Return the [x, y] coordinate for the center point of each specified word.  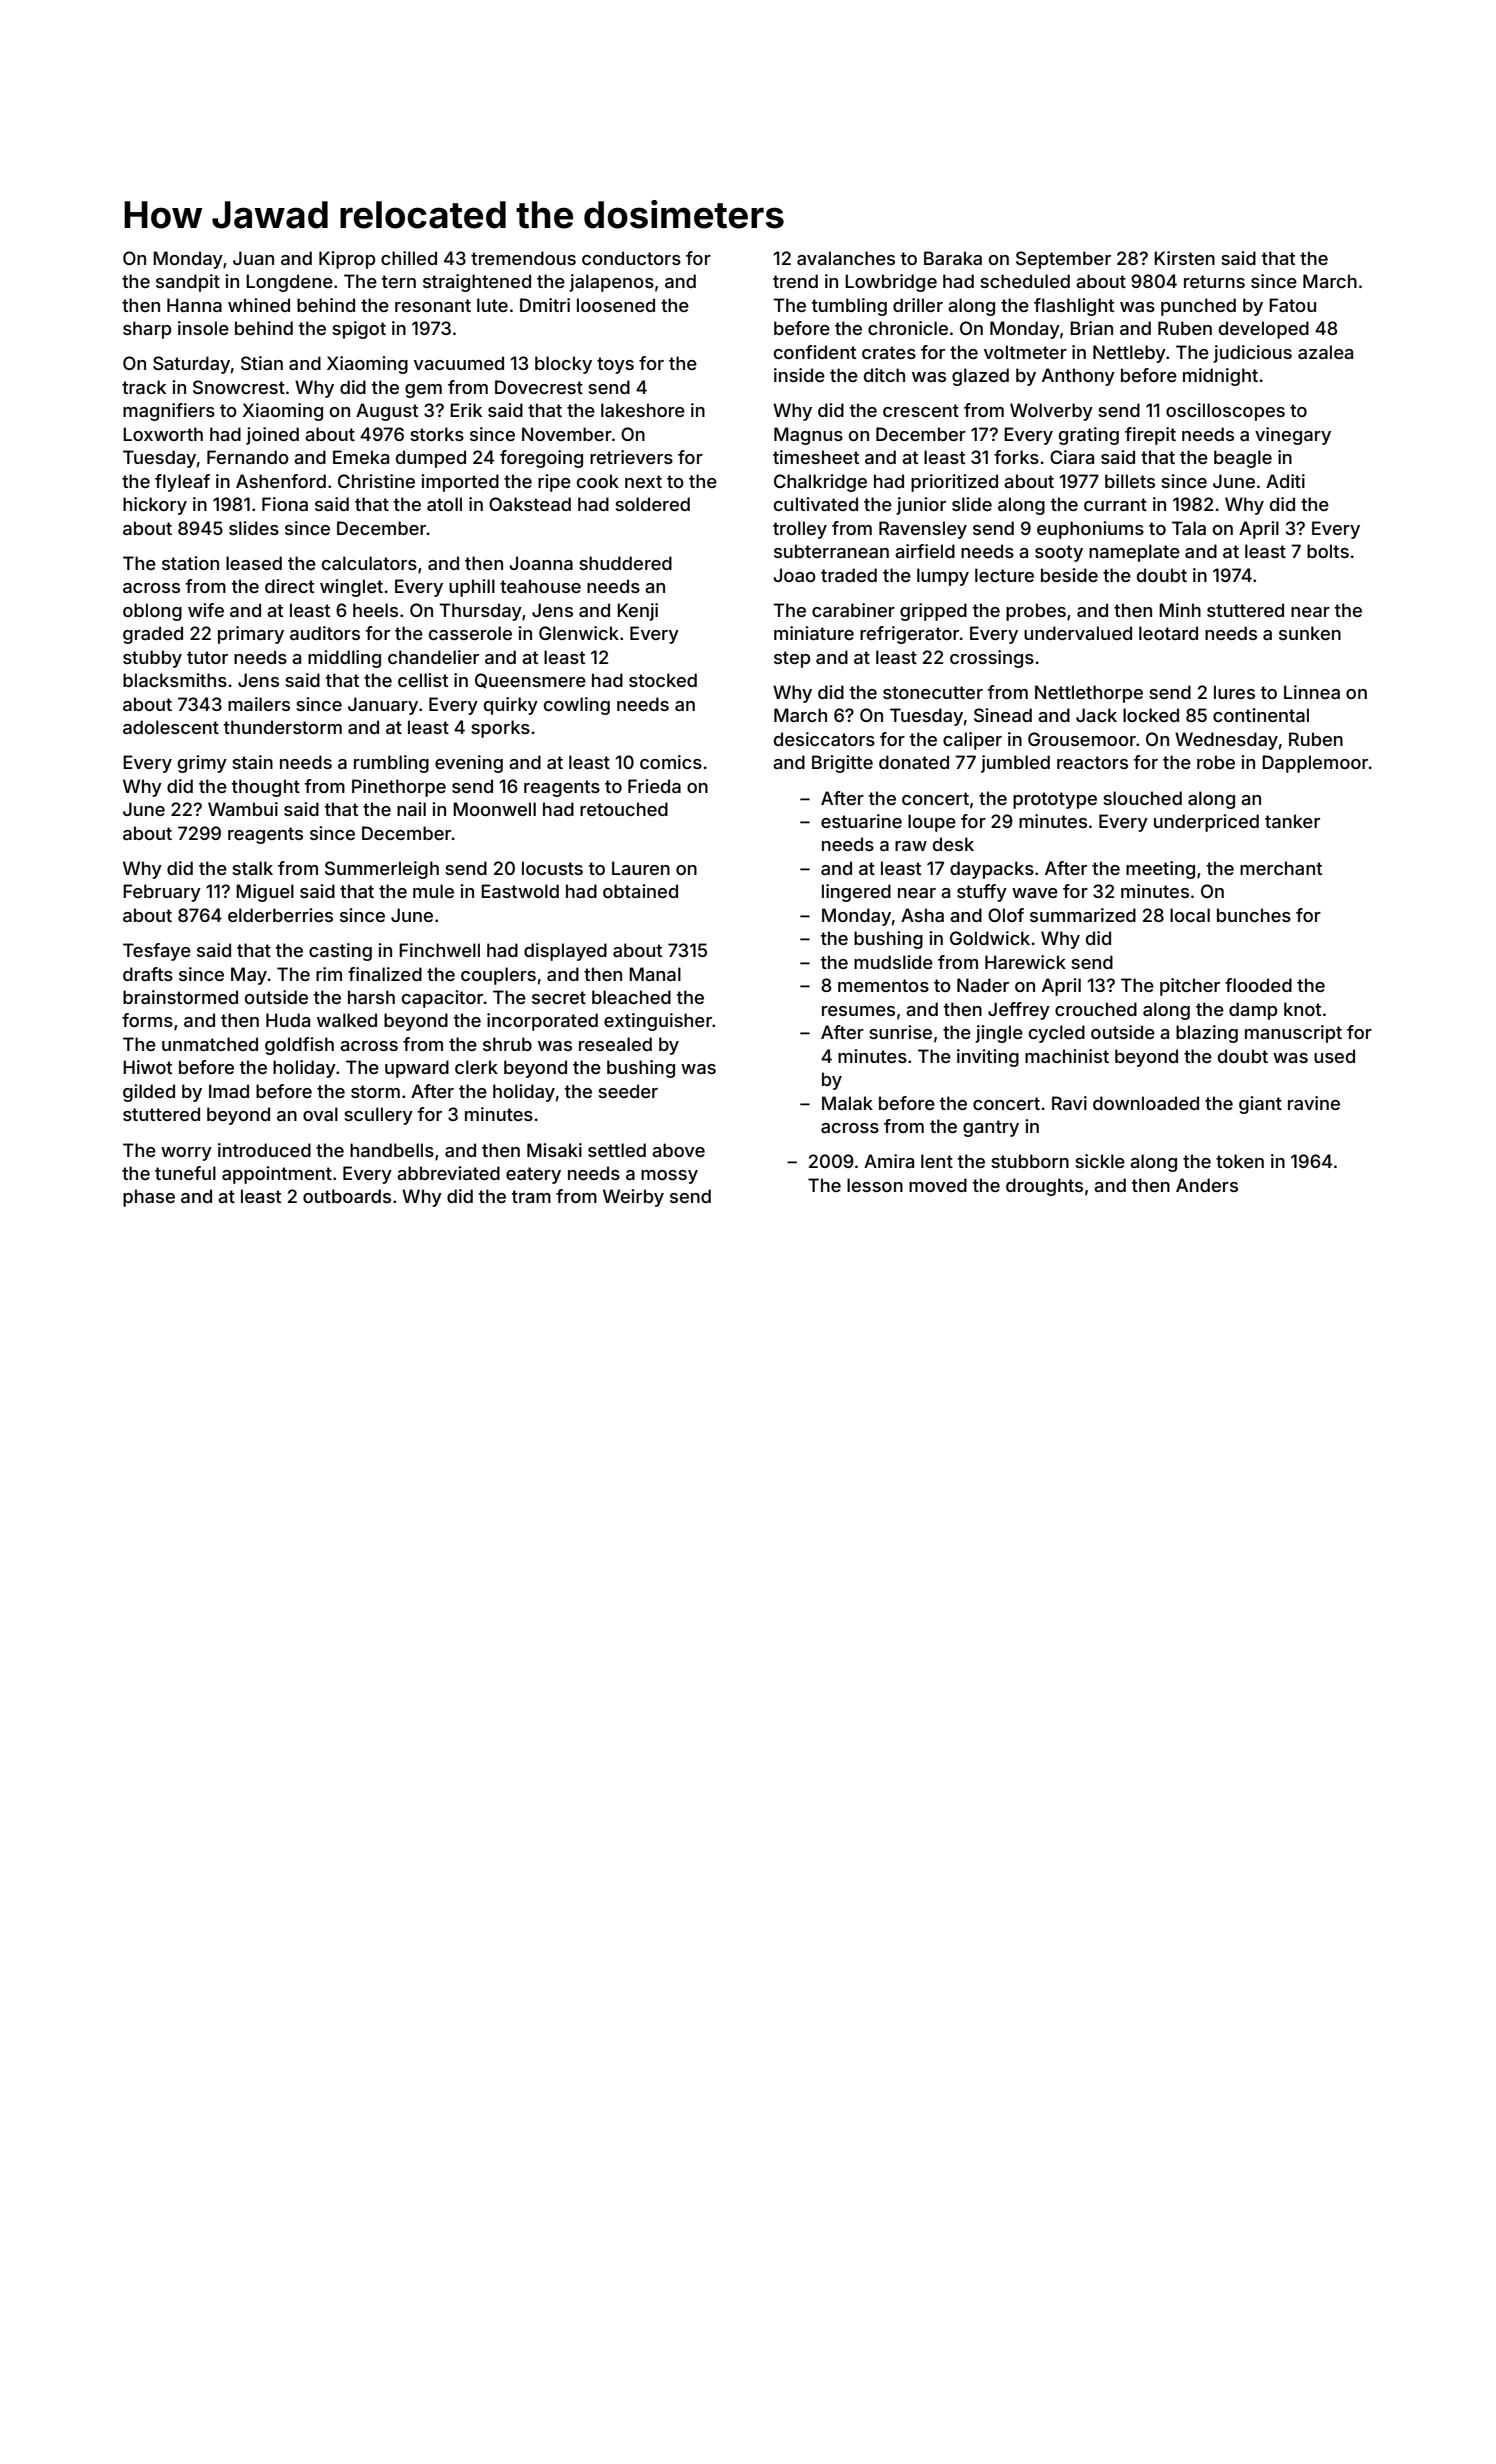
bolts [1328, 551]
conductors [631, 258]
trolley [800, 530]
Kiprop [347, 260]
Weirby [633, 1198]
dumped [431, 459]
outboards [347, 1196]
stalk [252, 868]
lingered [856, 893]
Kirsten [1184, 258]
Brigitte [842, 764]
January [383, 706]
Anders [1207, 1185]
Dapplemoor [1315, 764]
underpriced [1206, 823]
